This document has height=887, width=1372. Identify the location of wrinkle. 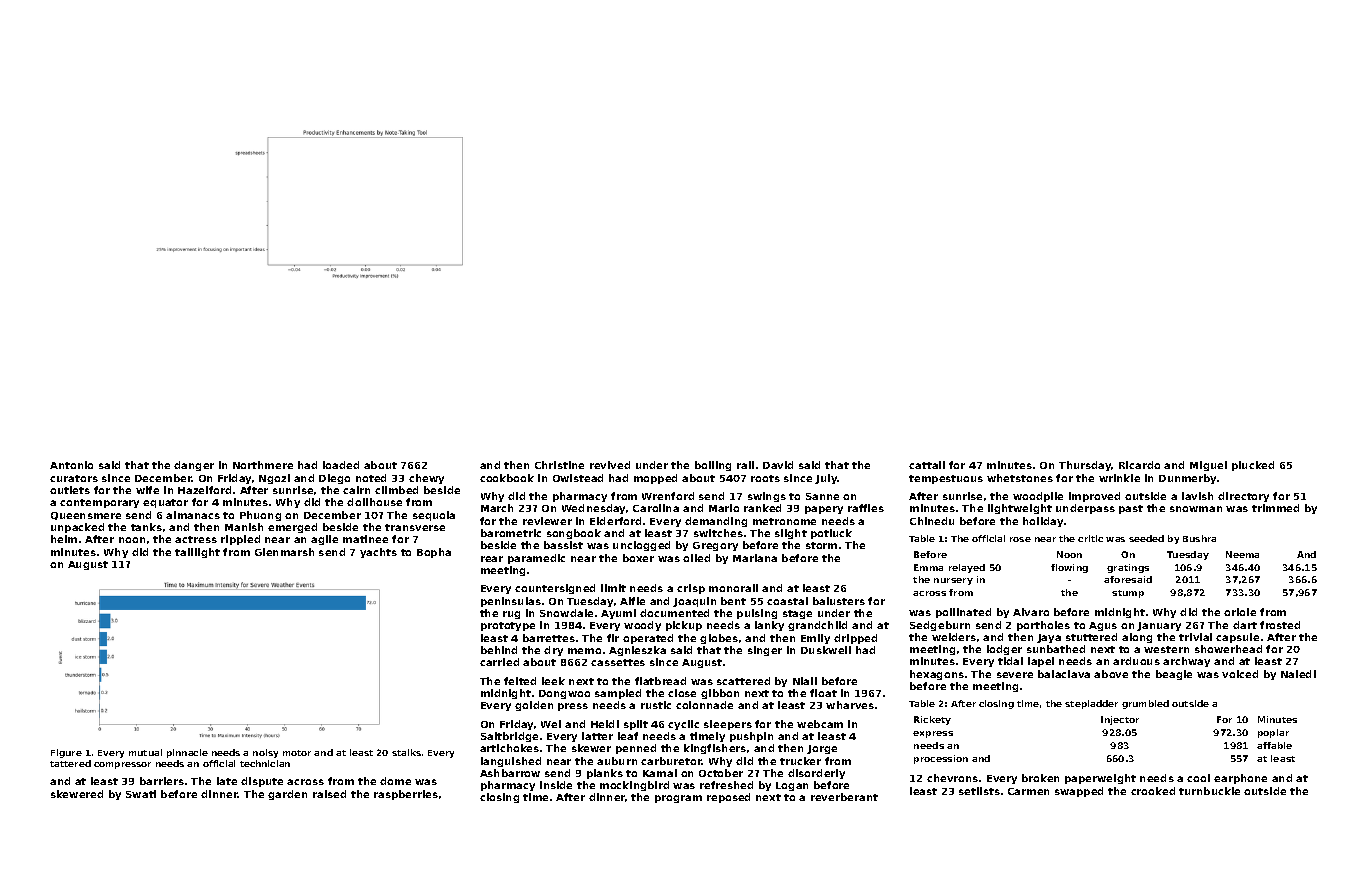
(1119, 478).
